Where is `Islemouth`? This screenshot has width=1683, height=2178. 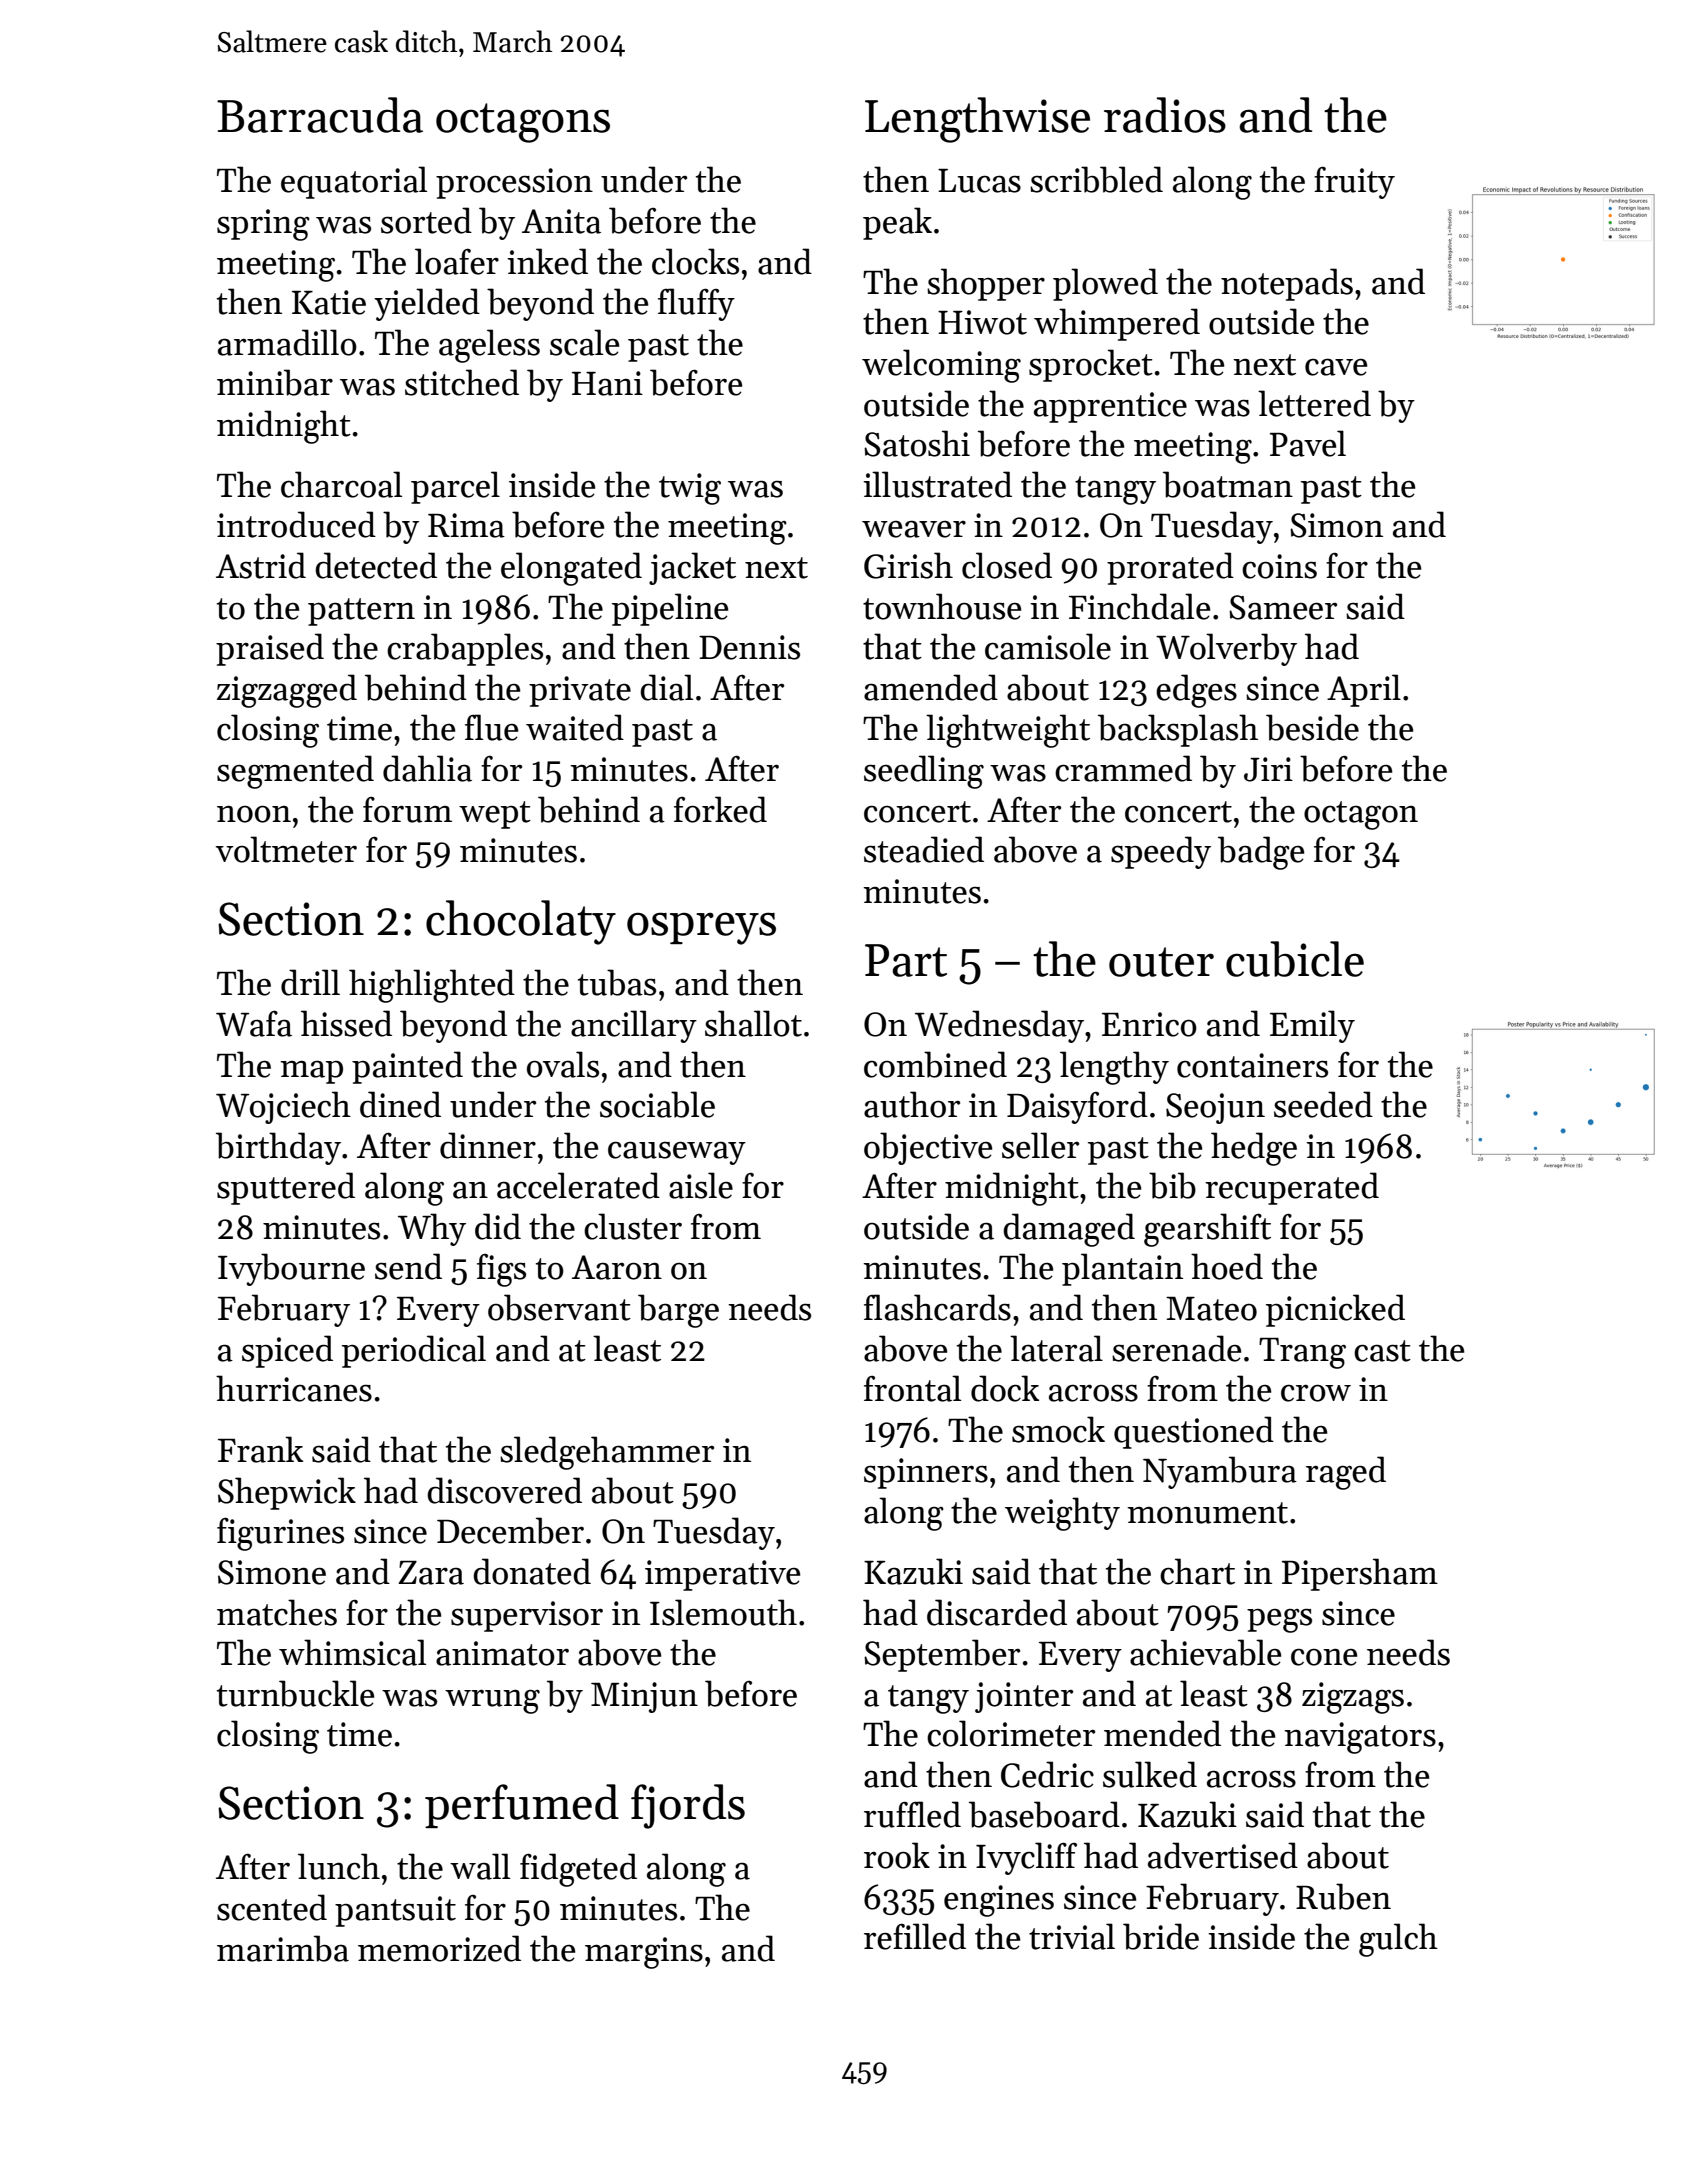 Islemouth is located at coordinates (723, 1612).
